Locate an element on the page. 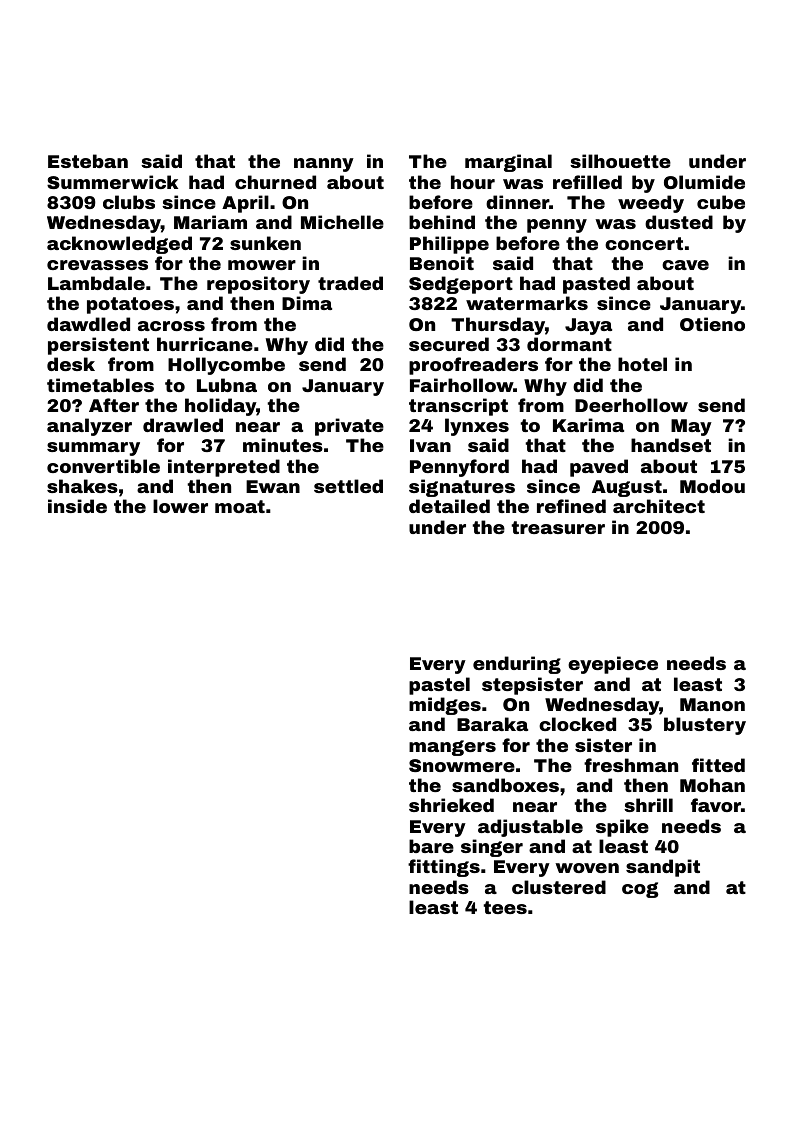 The height and width of the image is (1126, 793). nanny is located at coordinates (324, 165).
